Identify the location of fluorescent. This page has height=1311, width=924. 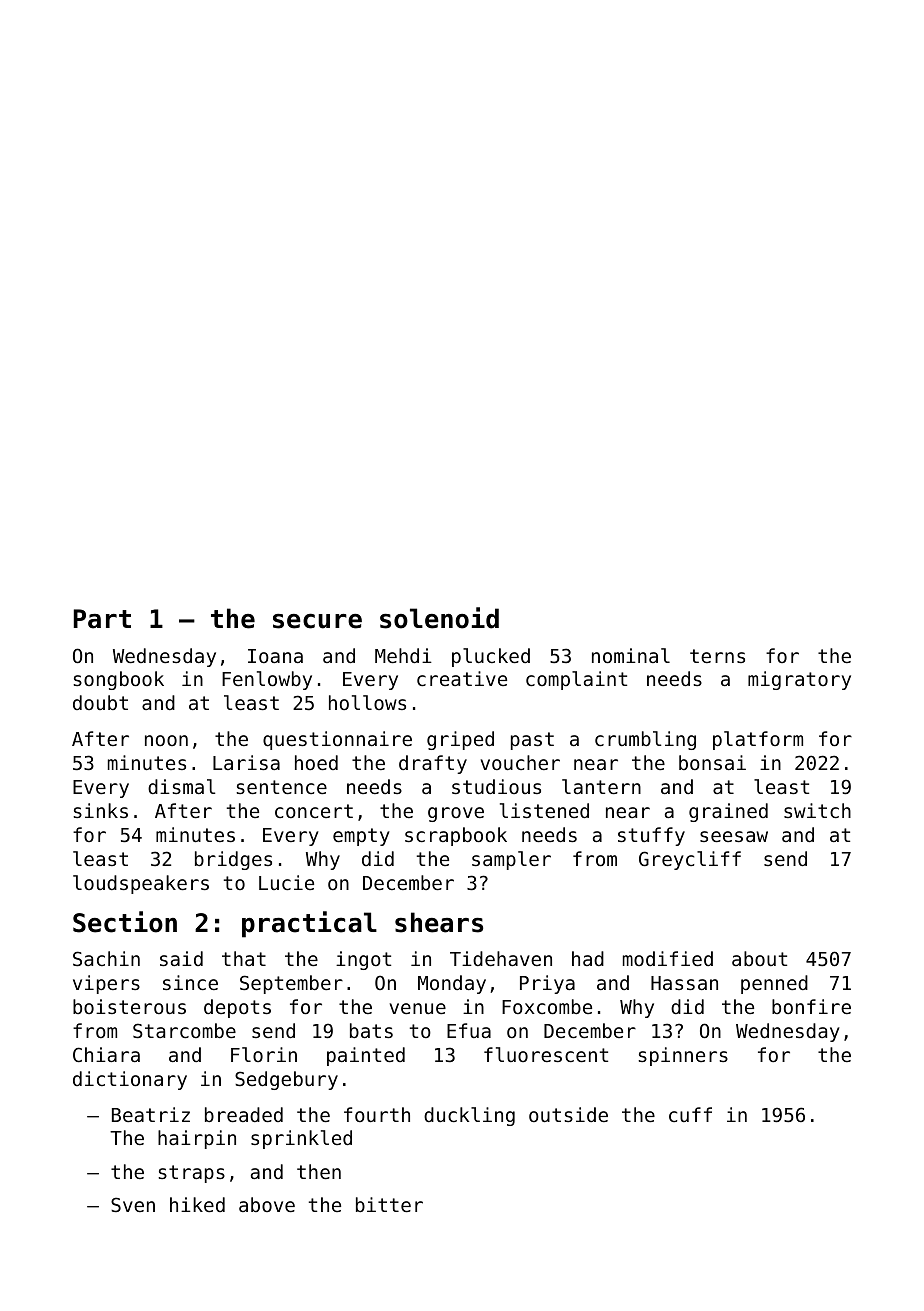
(546, 1054).
